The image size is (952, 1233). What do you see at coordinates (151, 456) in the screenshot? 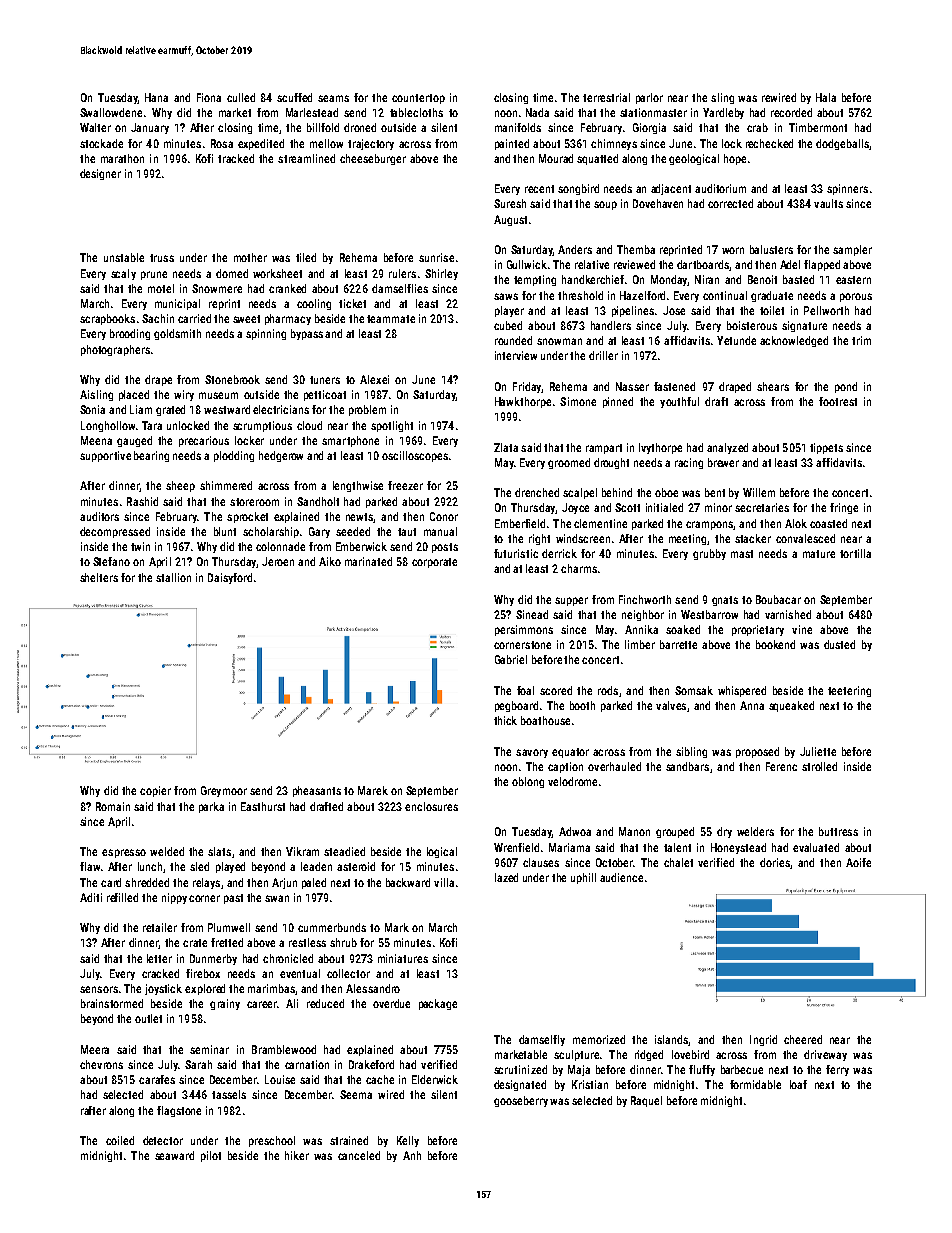
I see `bearing` at bounding box center [151, 456].
